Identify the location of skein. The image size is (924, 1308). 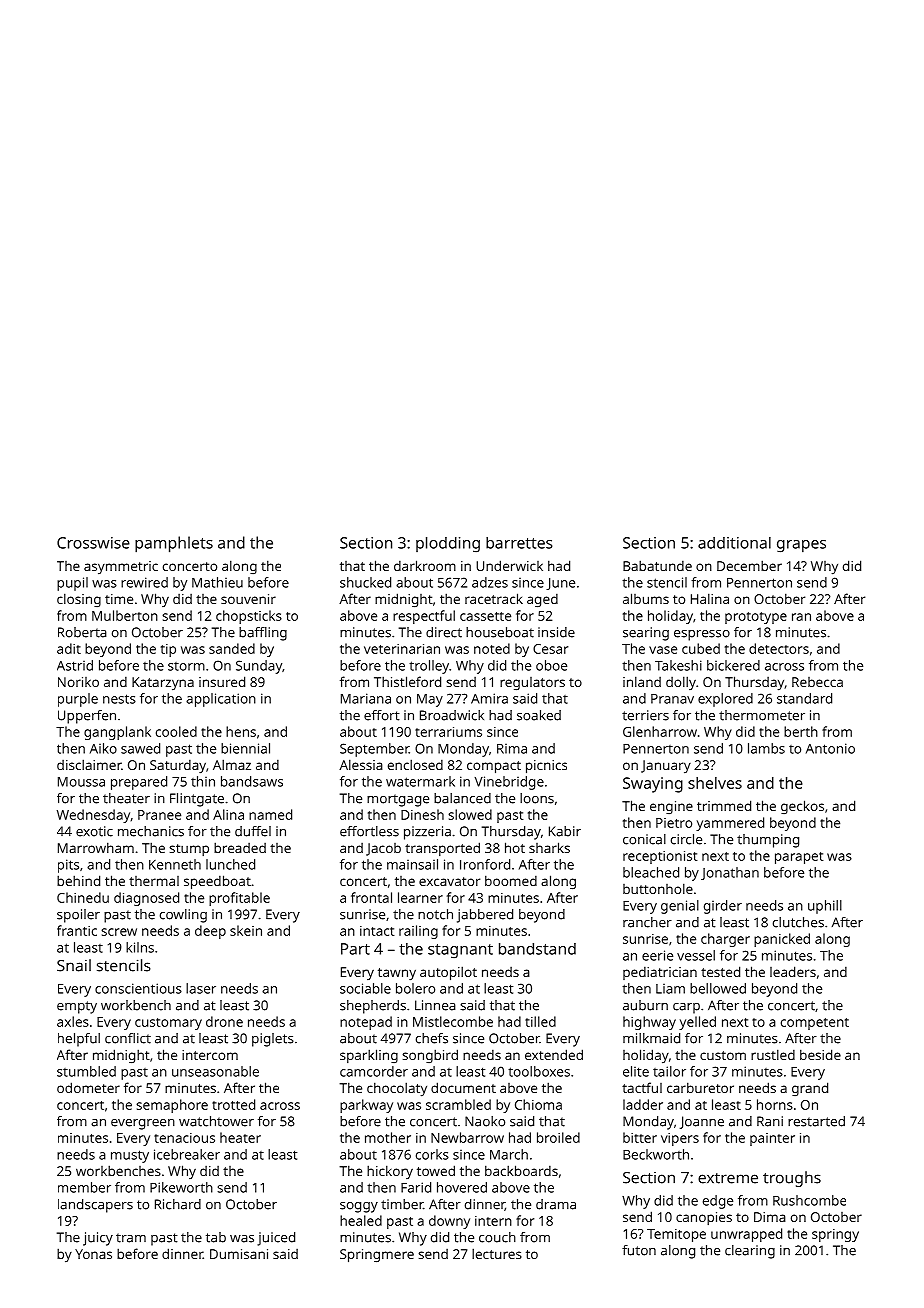
(246, 930).
